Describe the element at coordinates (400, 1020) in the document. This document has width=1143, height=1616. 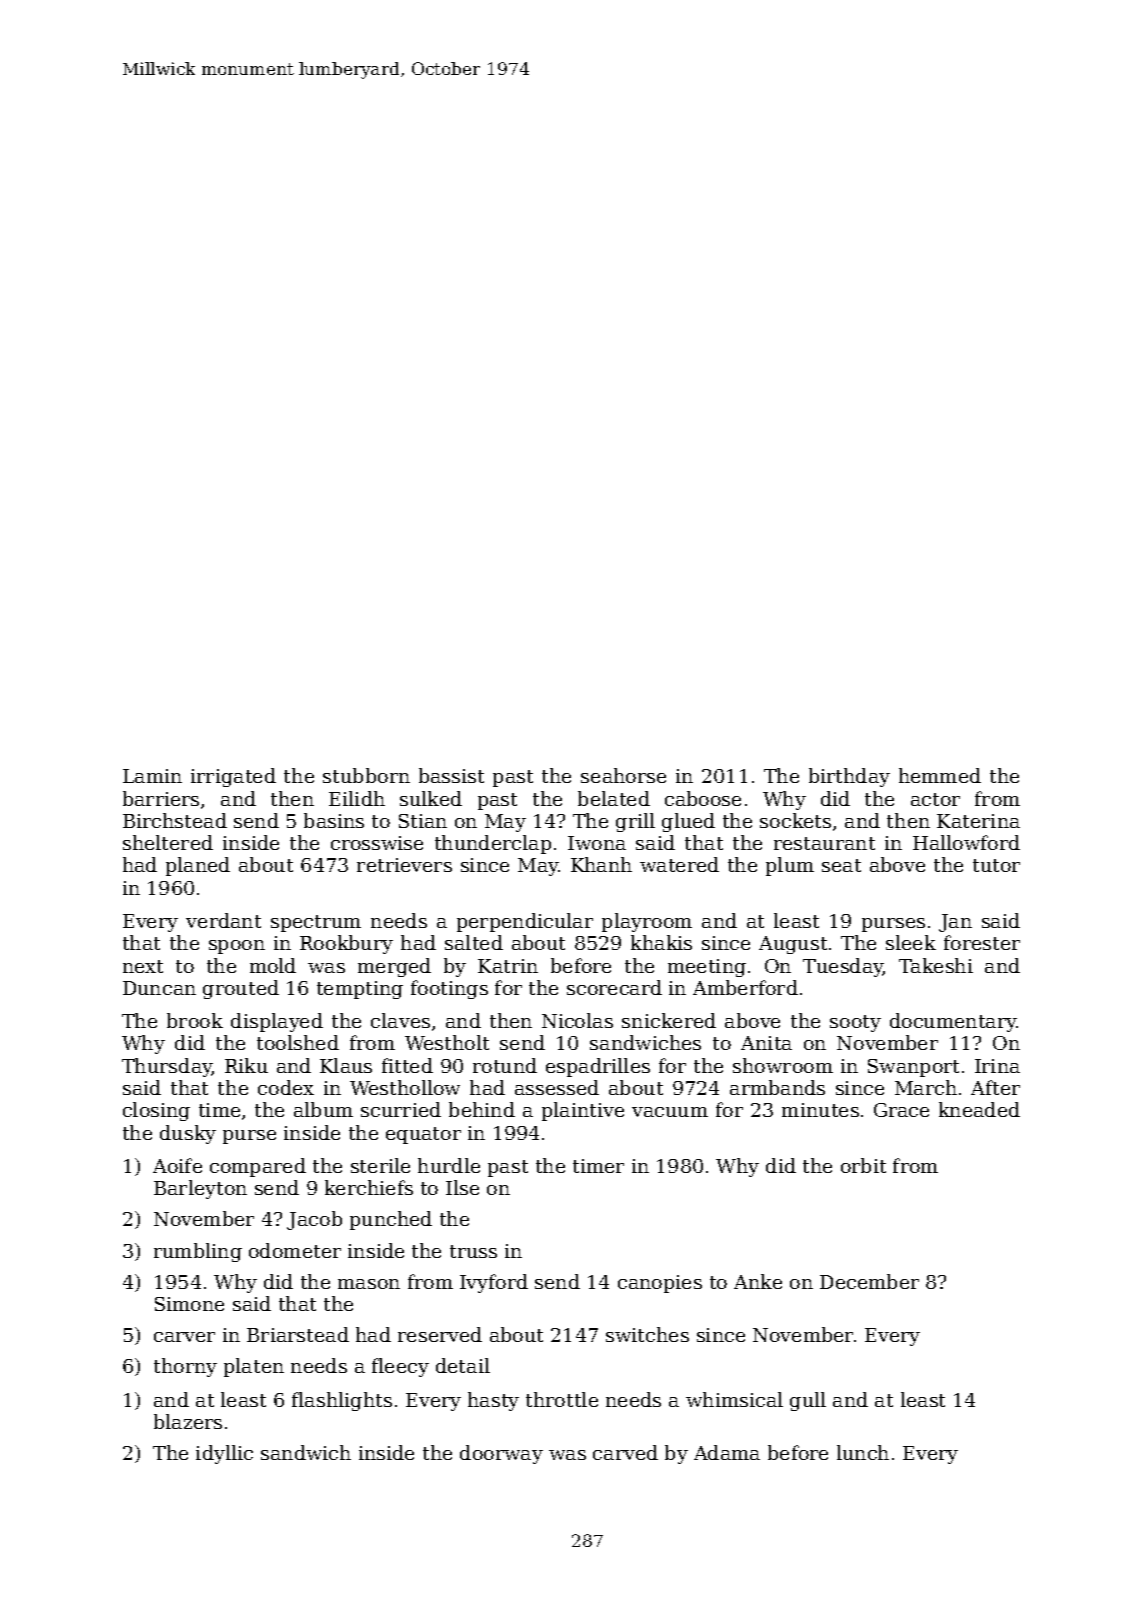
I see `claves` at that location.
